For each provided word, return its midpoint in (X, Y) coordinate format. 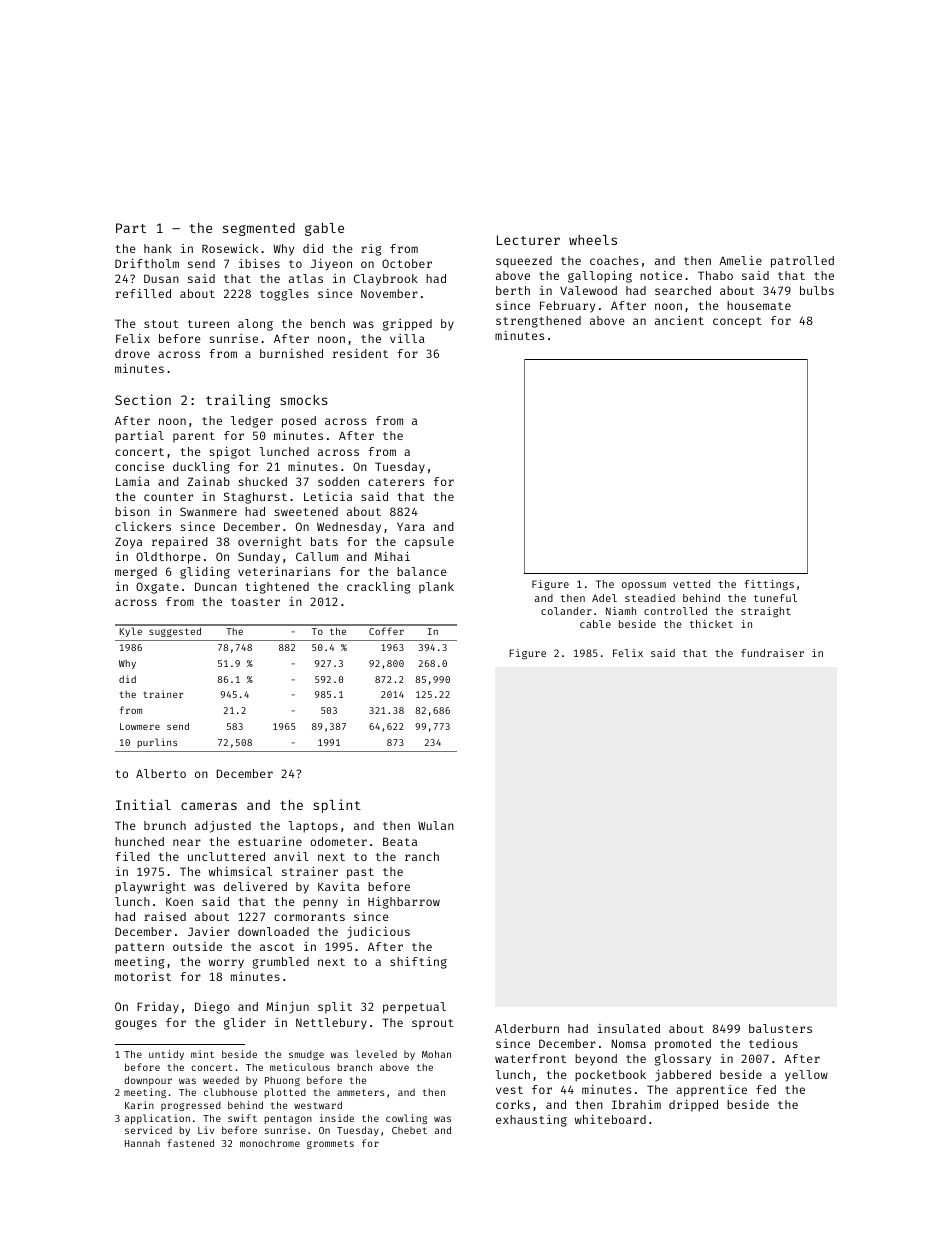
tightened (277, 588)
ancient (679, 320)
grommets (330, 1144)
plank (436, 588)
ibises (259, 263)
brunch (165, 825)
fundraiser (772, 653)
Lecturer (528, 240)
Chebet (409, 1130)
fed (766, 1089)
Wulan (436, 825)
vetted (691, 584)
